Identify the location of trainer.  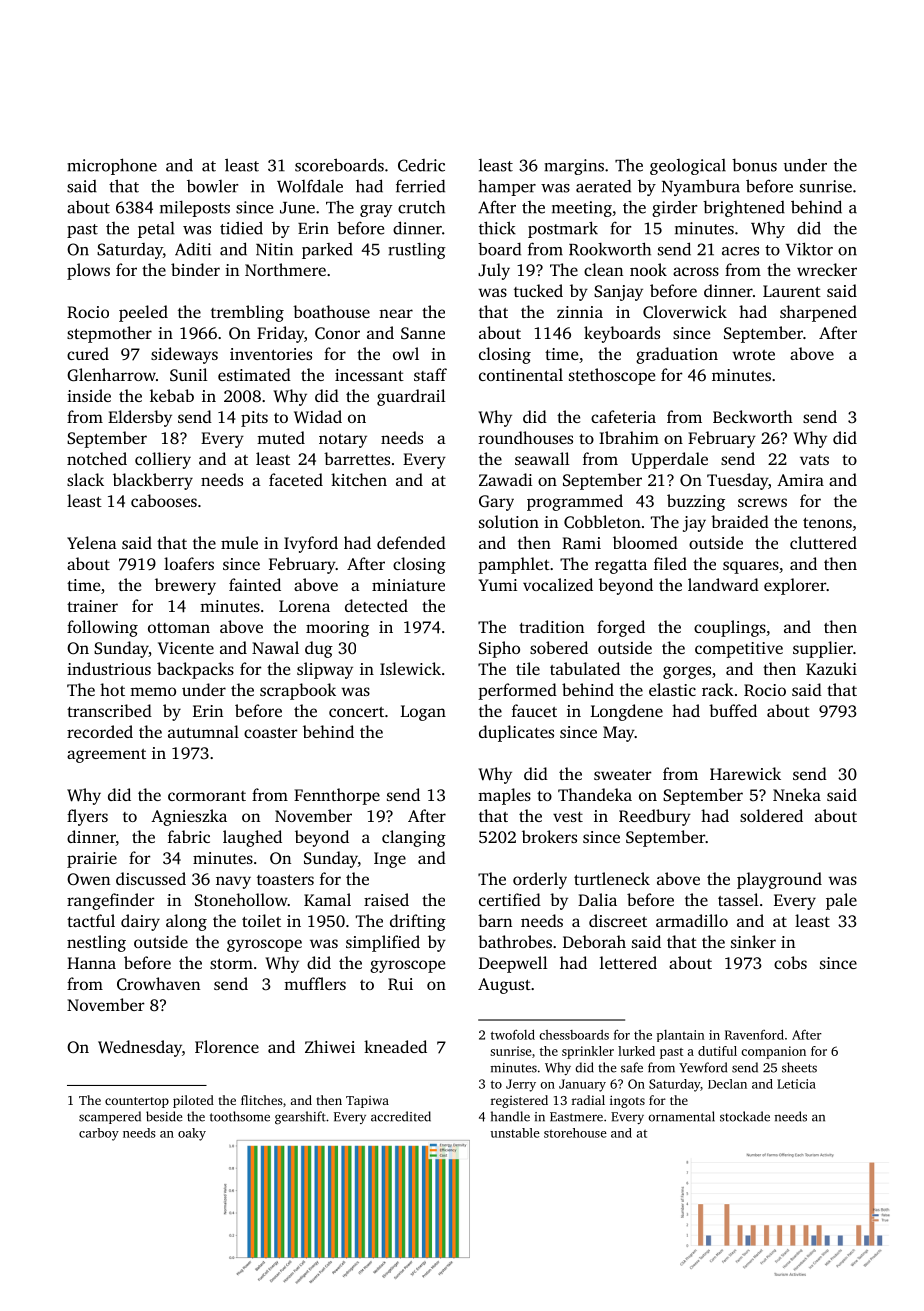
(92, 606).
